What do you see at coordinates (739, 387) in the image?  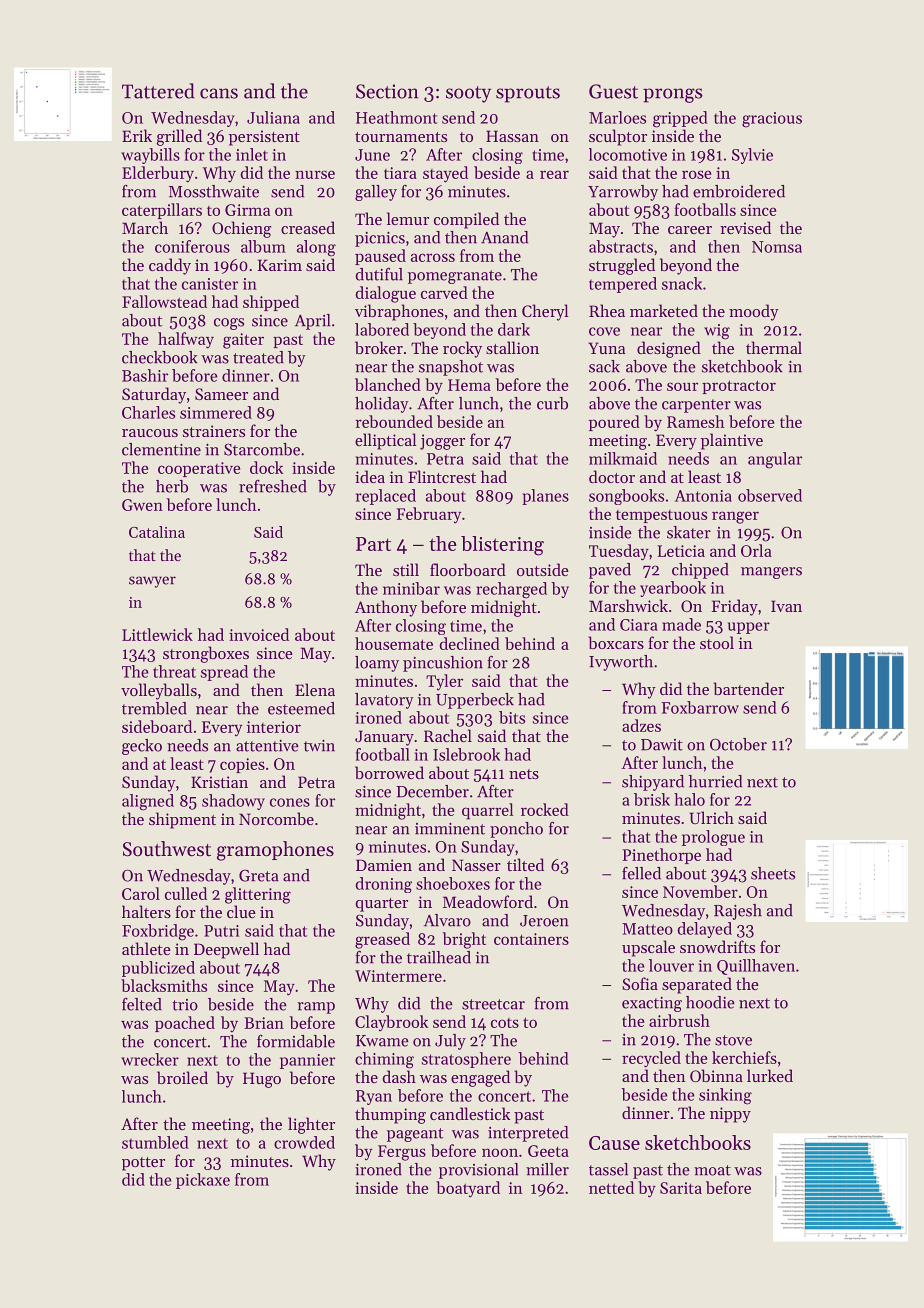 I see `protractor` at bounding box center [739, 387].
